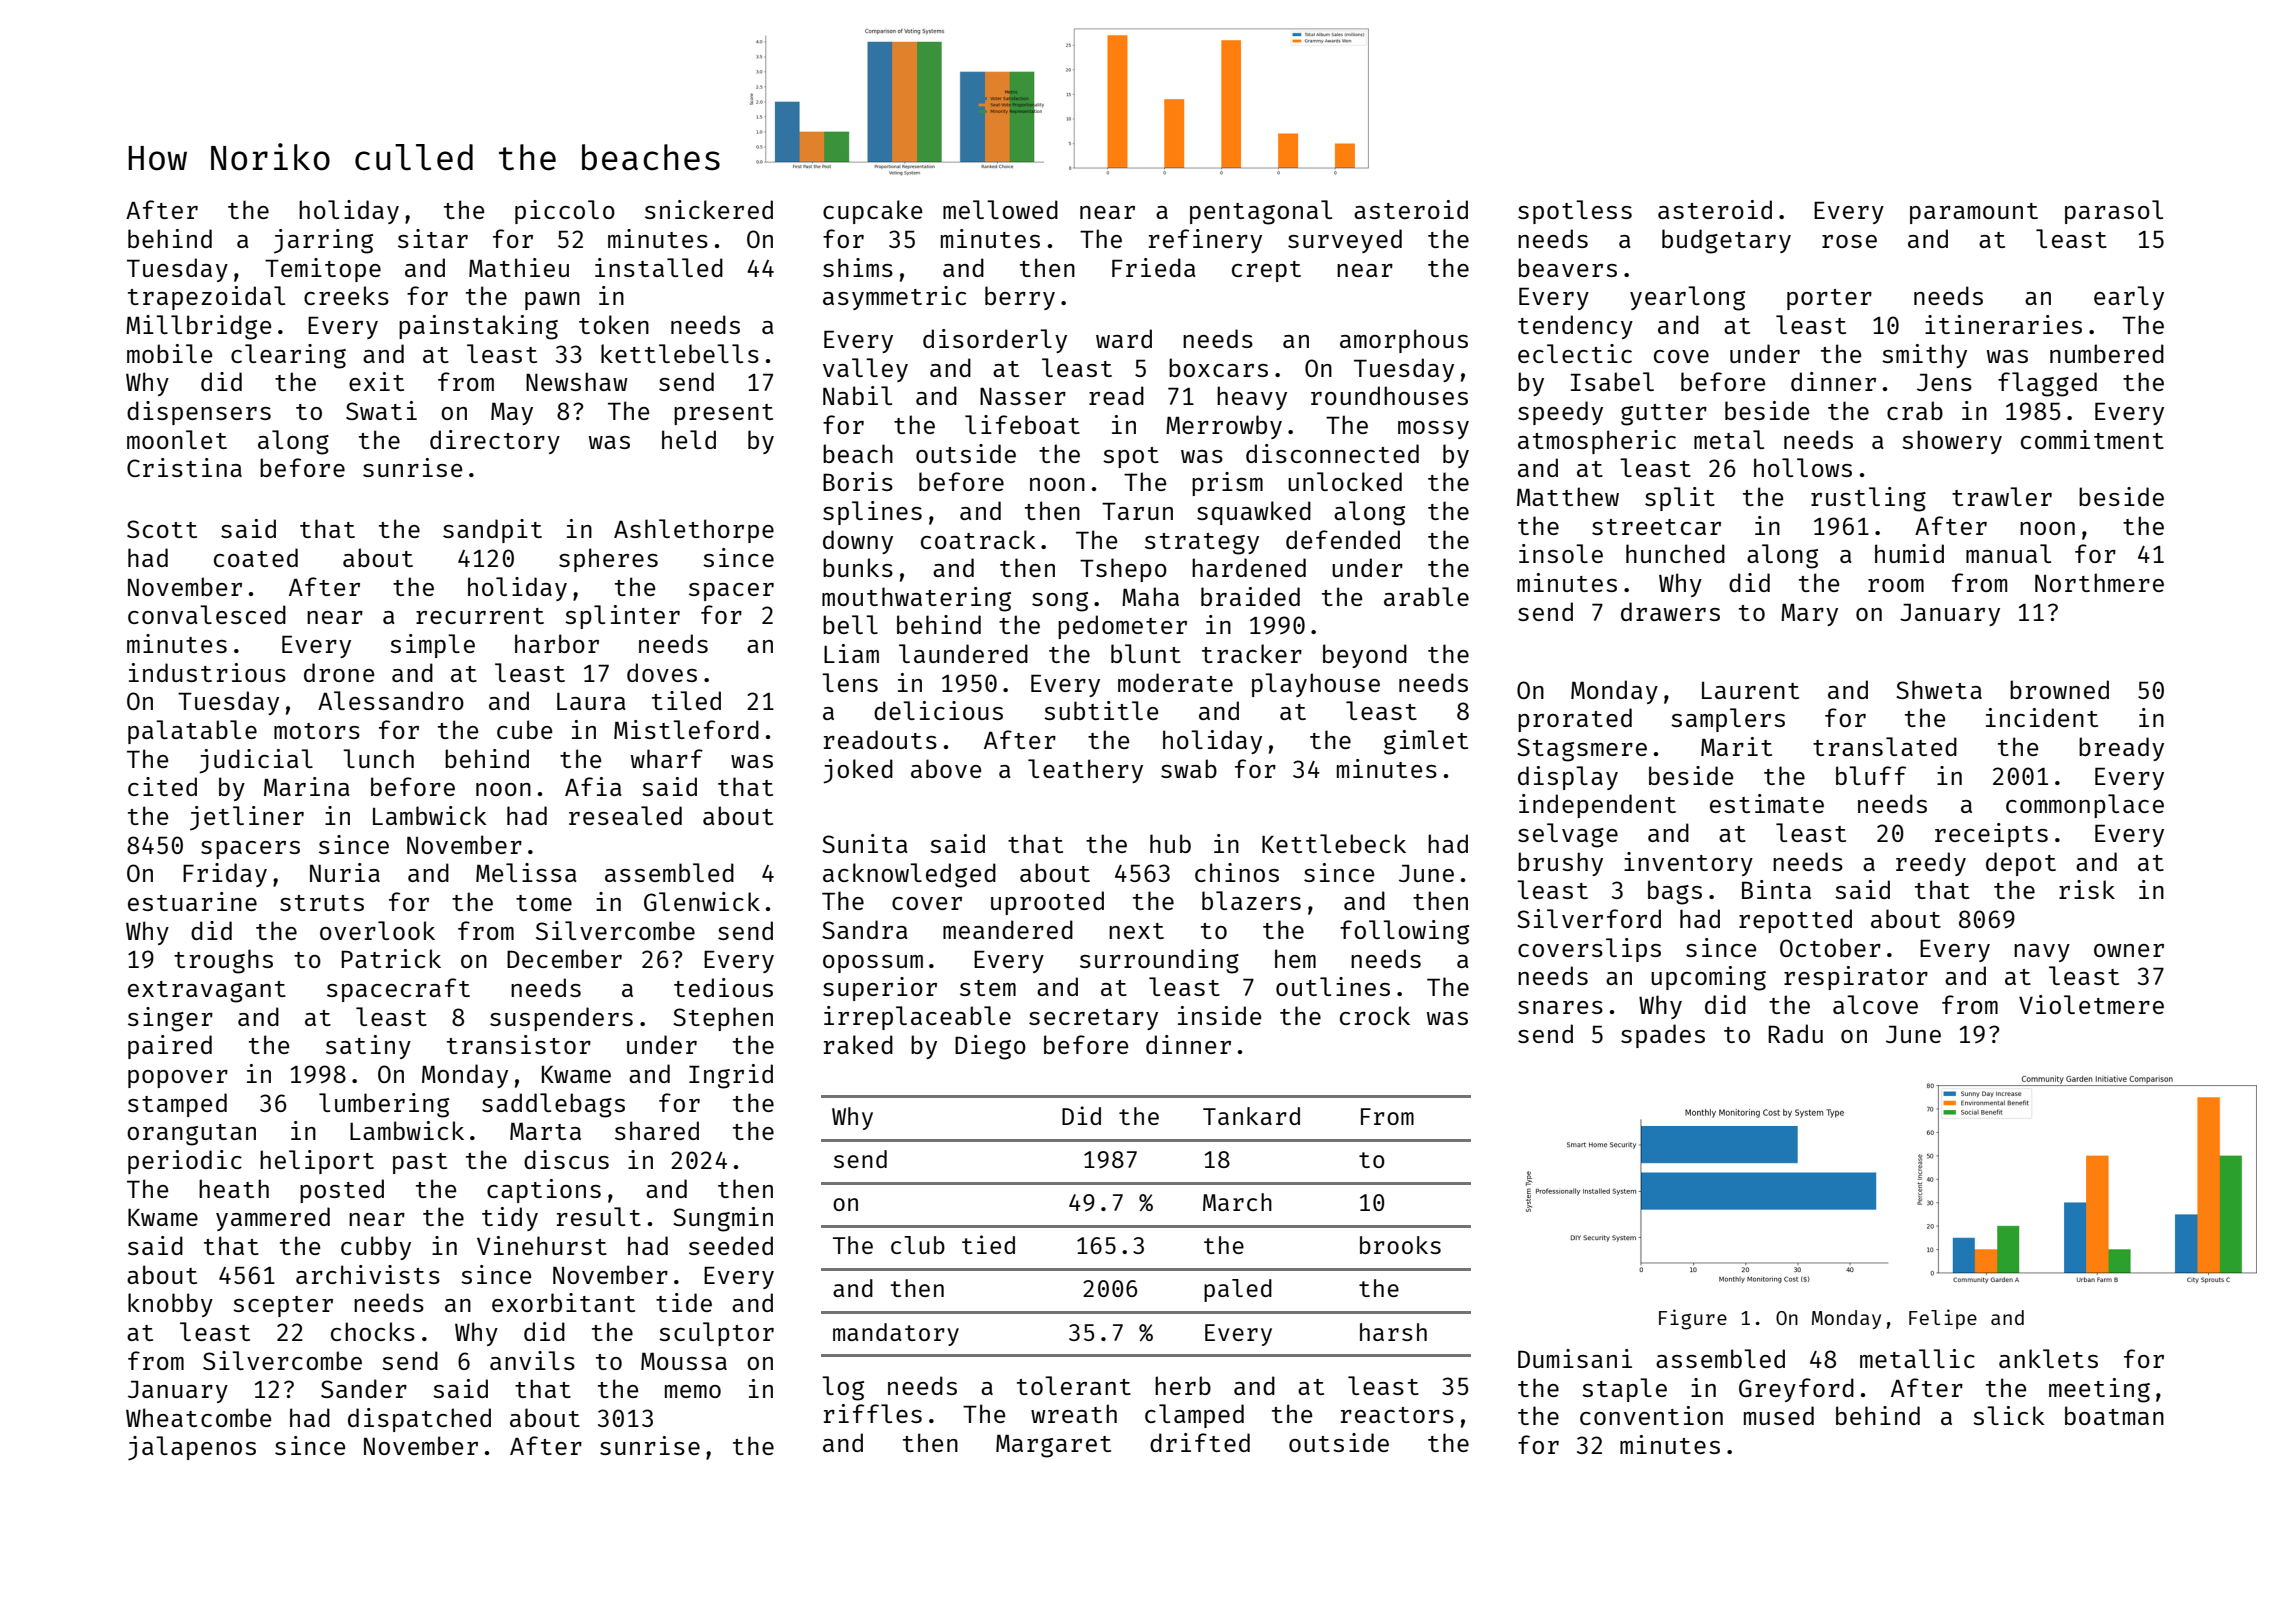 Image resolution: width=2292 pixels, height=1620 pixels. Describe the element at coordinates (1767, 803) in the screenshot. I see `estimate` at that location.
